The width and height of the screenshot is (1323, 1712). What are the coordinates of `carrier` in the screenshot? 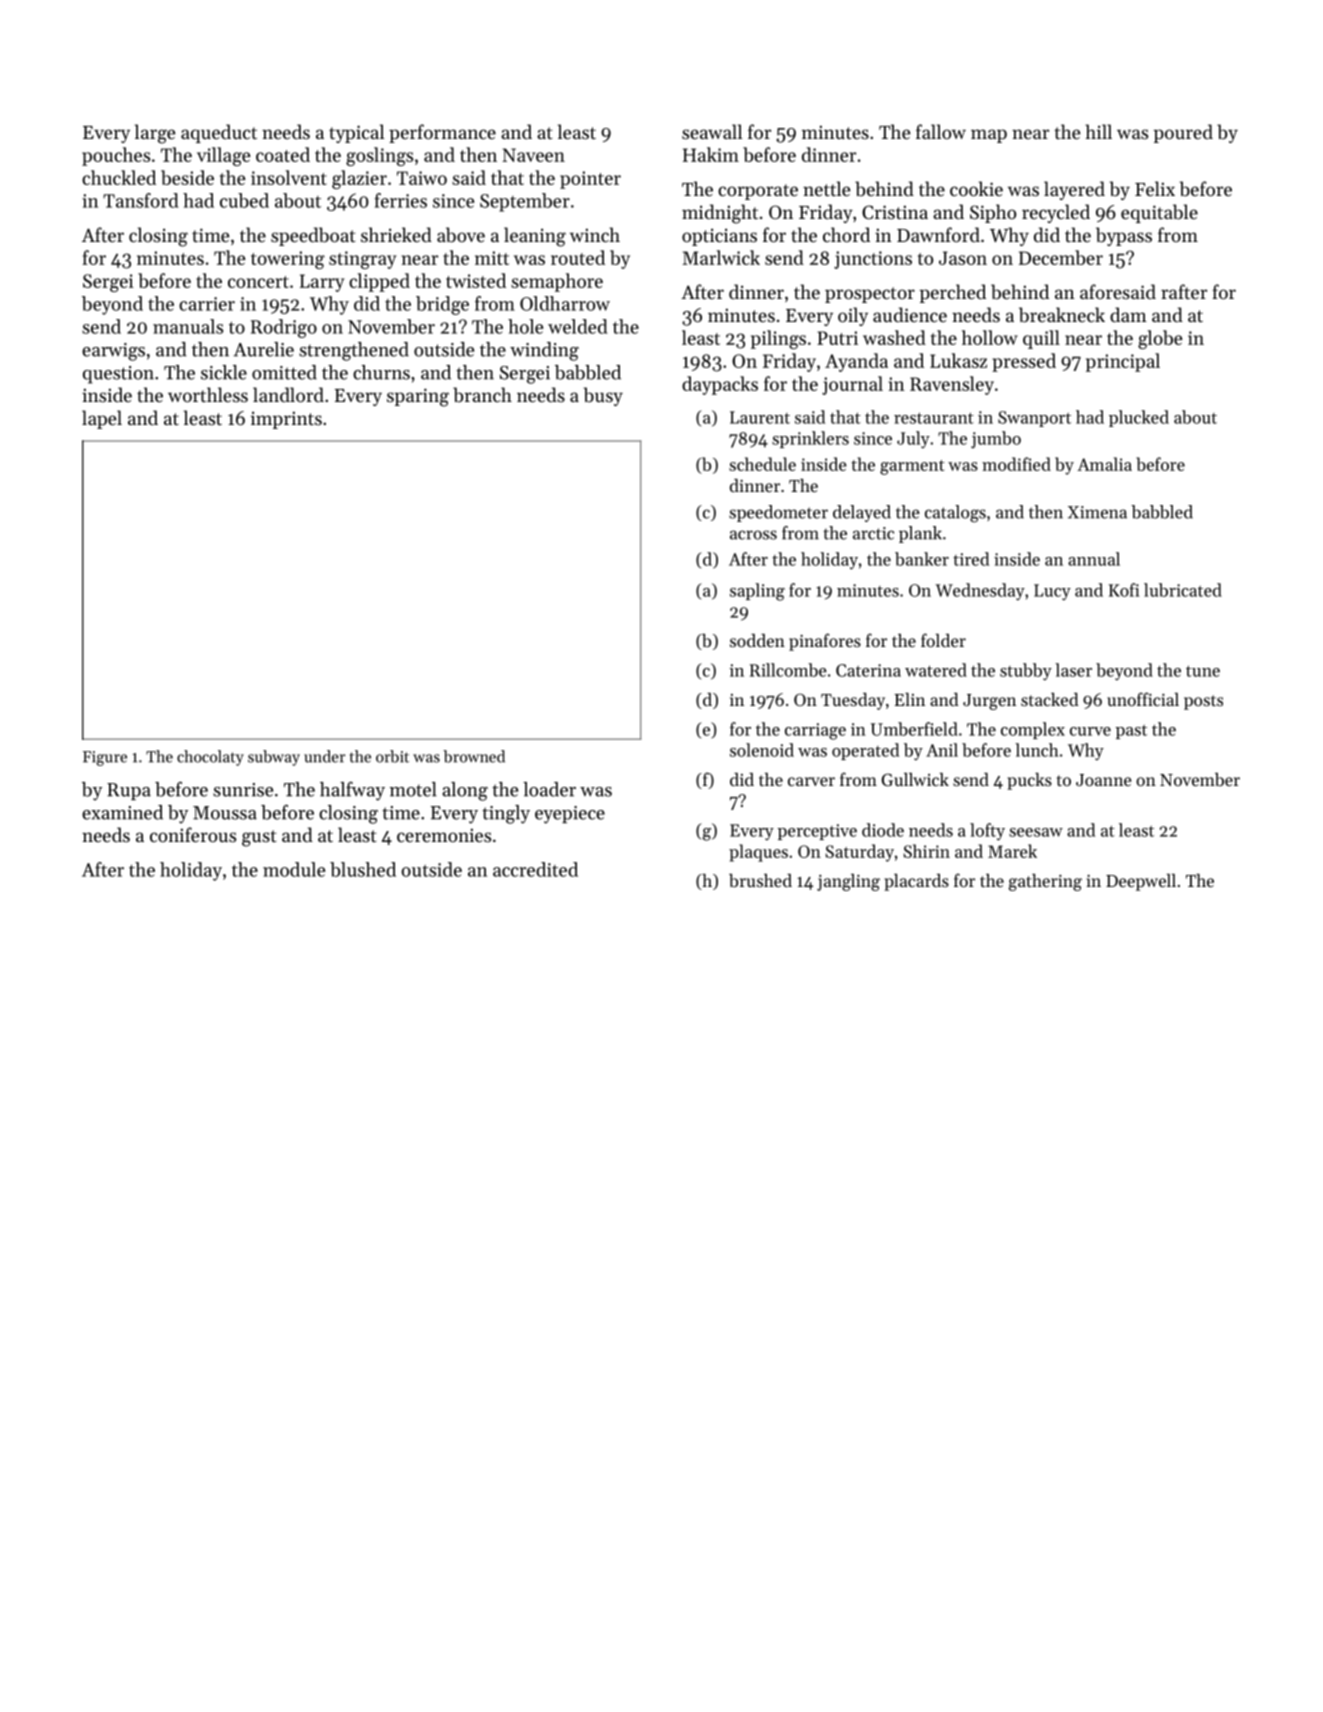 It's located at (207, 304).
